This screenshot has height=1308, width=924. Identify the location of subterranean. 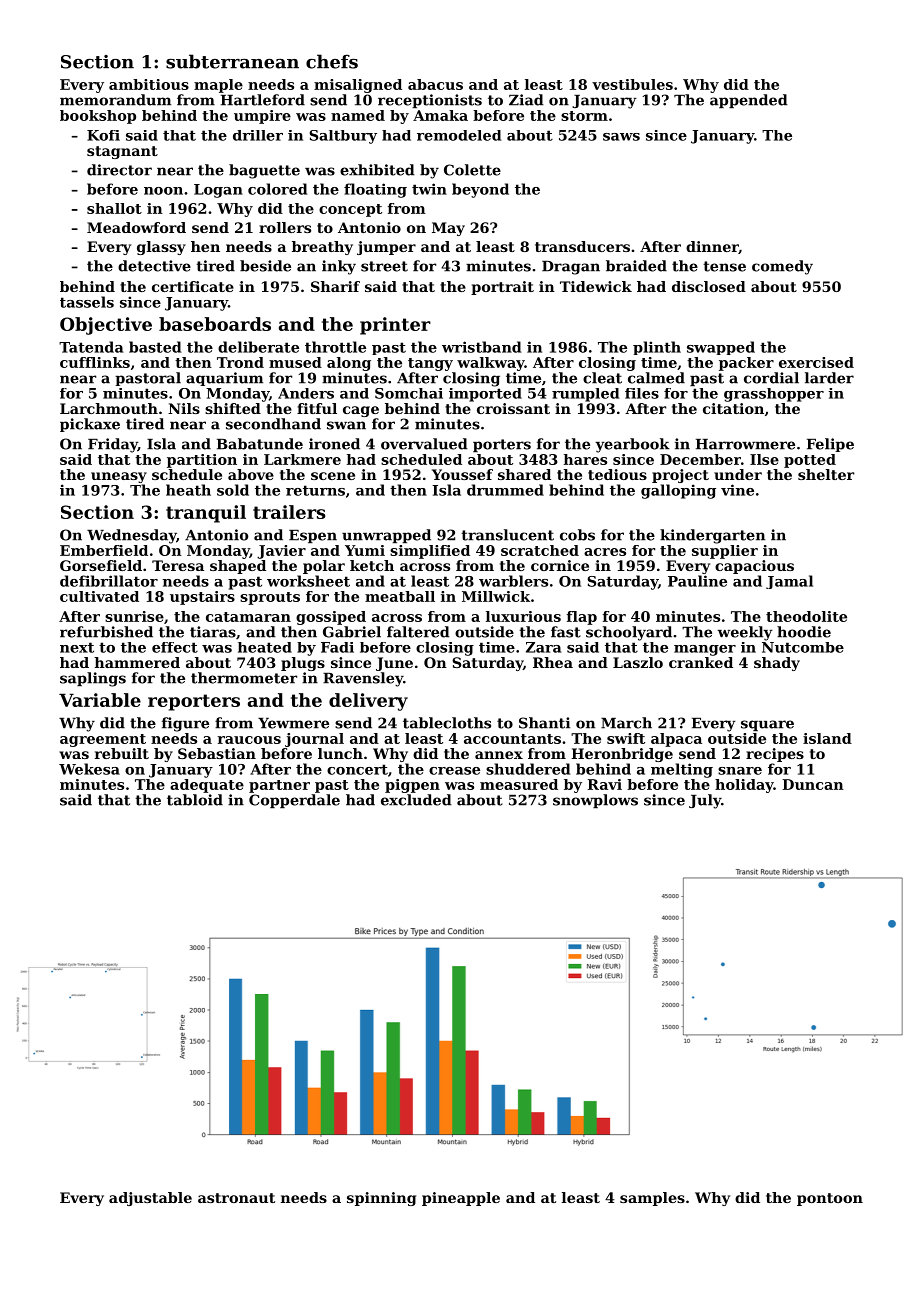
(232, 61).
